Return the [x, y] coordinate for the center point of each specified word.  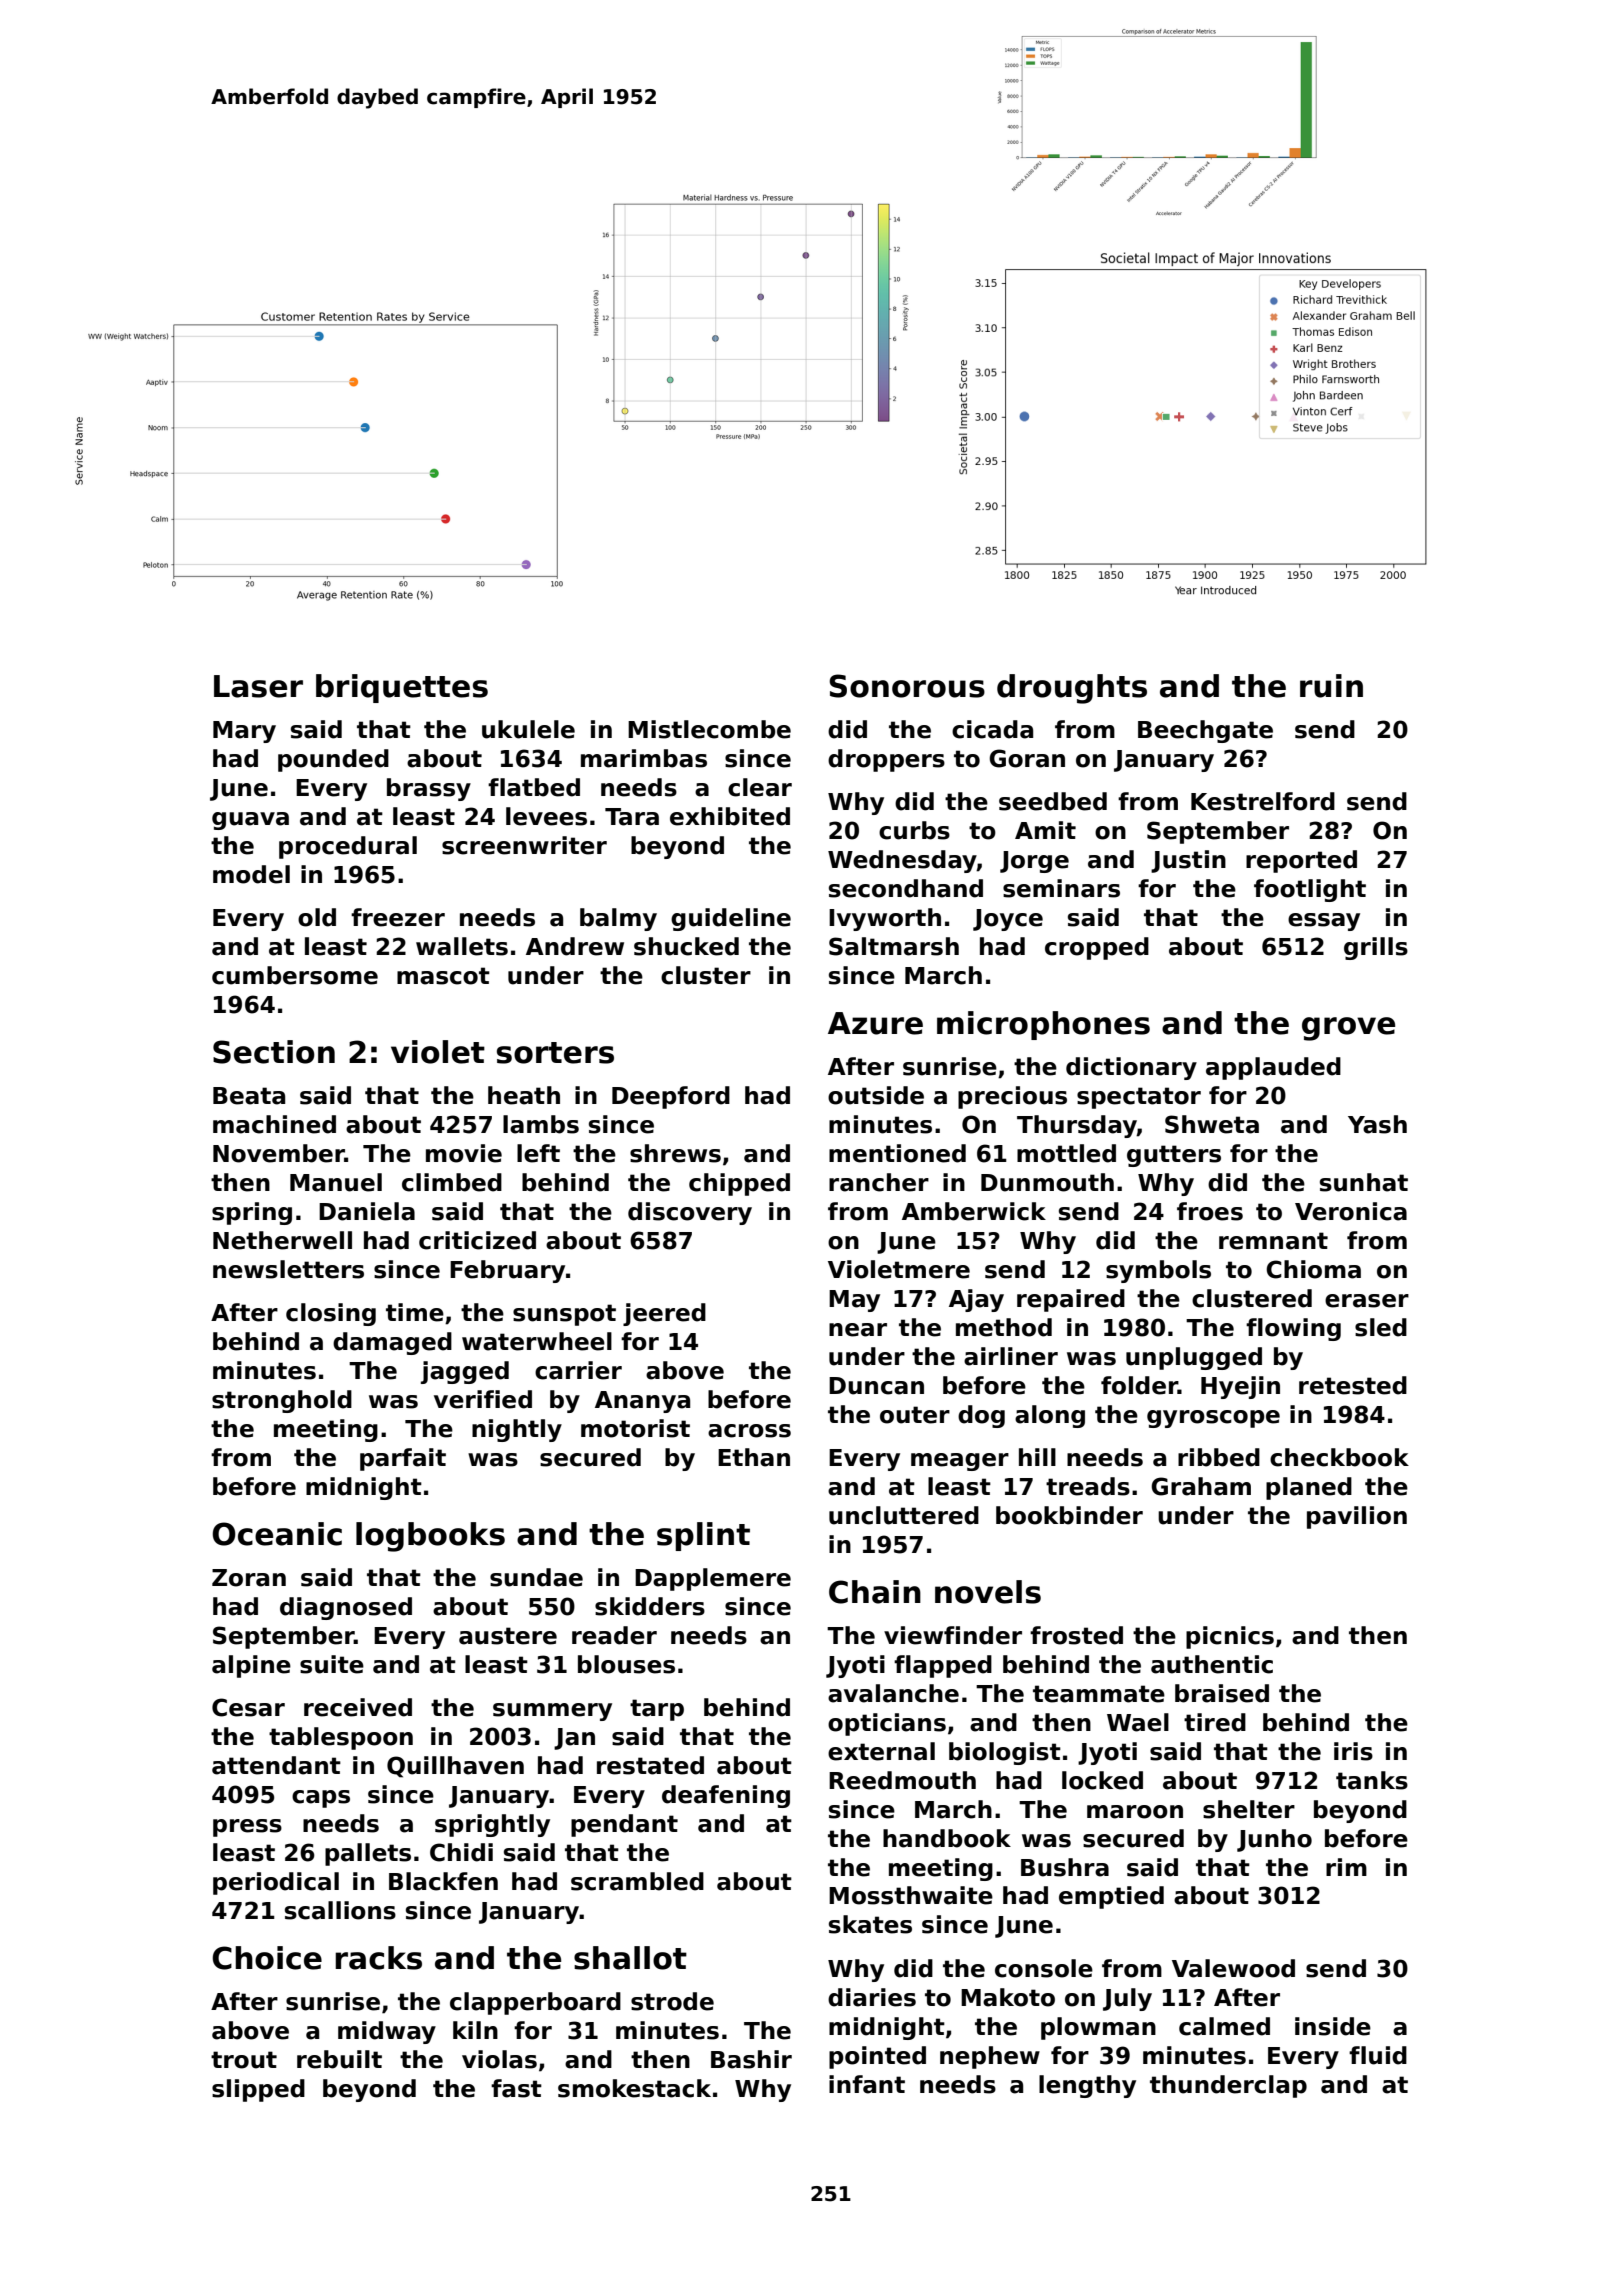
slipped [258, 2090]
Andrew [575, 946]
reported [1301, 861]
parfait [403, 1459]
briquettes [402, 688]
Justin [1188, 861]
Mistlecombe [709, 729]
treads [1088, 1486]
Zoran [249, 1578]
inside [1333, 2026]
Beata [249, 1096]
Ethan [754, 1457]
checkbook [1339, 1457]
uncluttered [904, 1515]
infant [867, 2084]
